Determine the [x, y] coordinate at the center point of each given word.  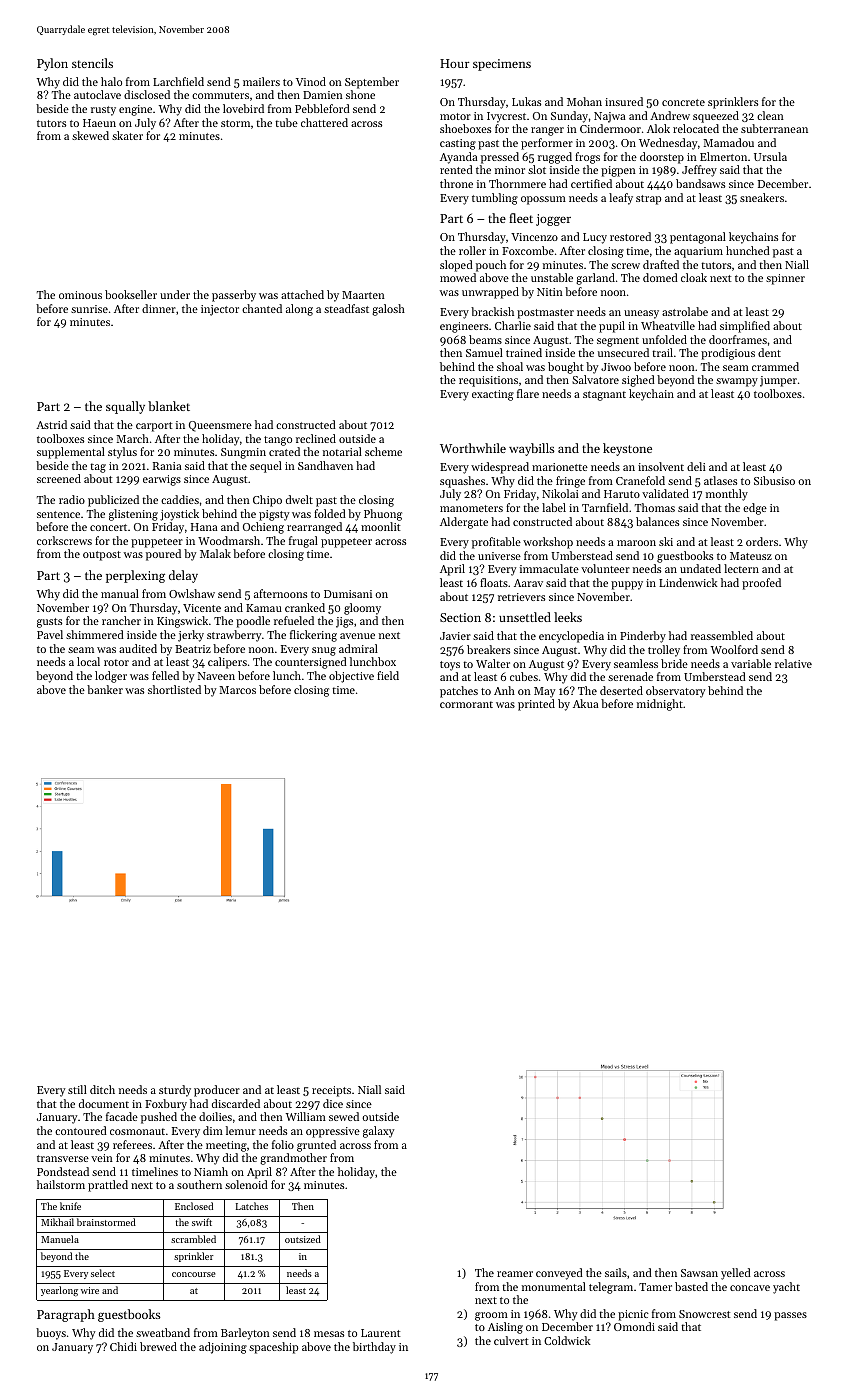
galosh [388, 310]
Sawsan [699, 1273]
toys [450, 666]
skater [127, 135]
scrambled [193, 1239]
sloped [456, 266]
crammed [775, 366]
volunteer [605, 568]
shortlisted [174, 689]
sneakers [762, 197]
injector [220, 310]
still [77, 1089]
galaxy [378, 1132]
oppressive [333, 1132]
